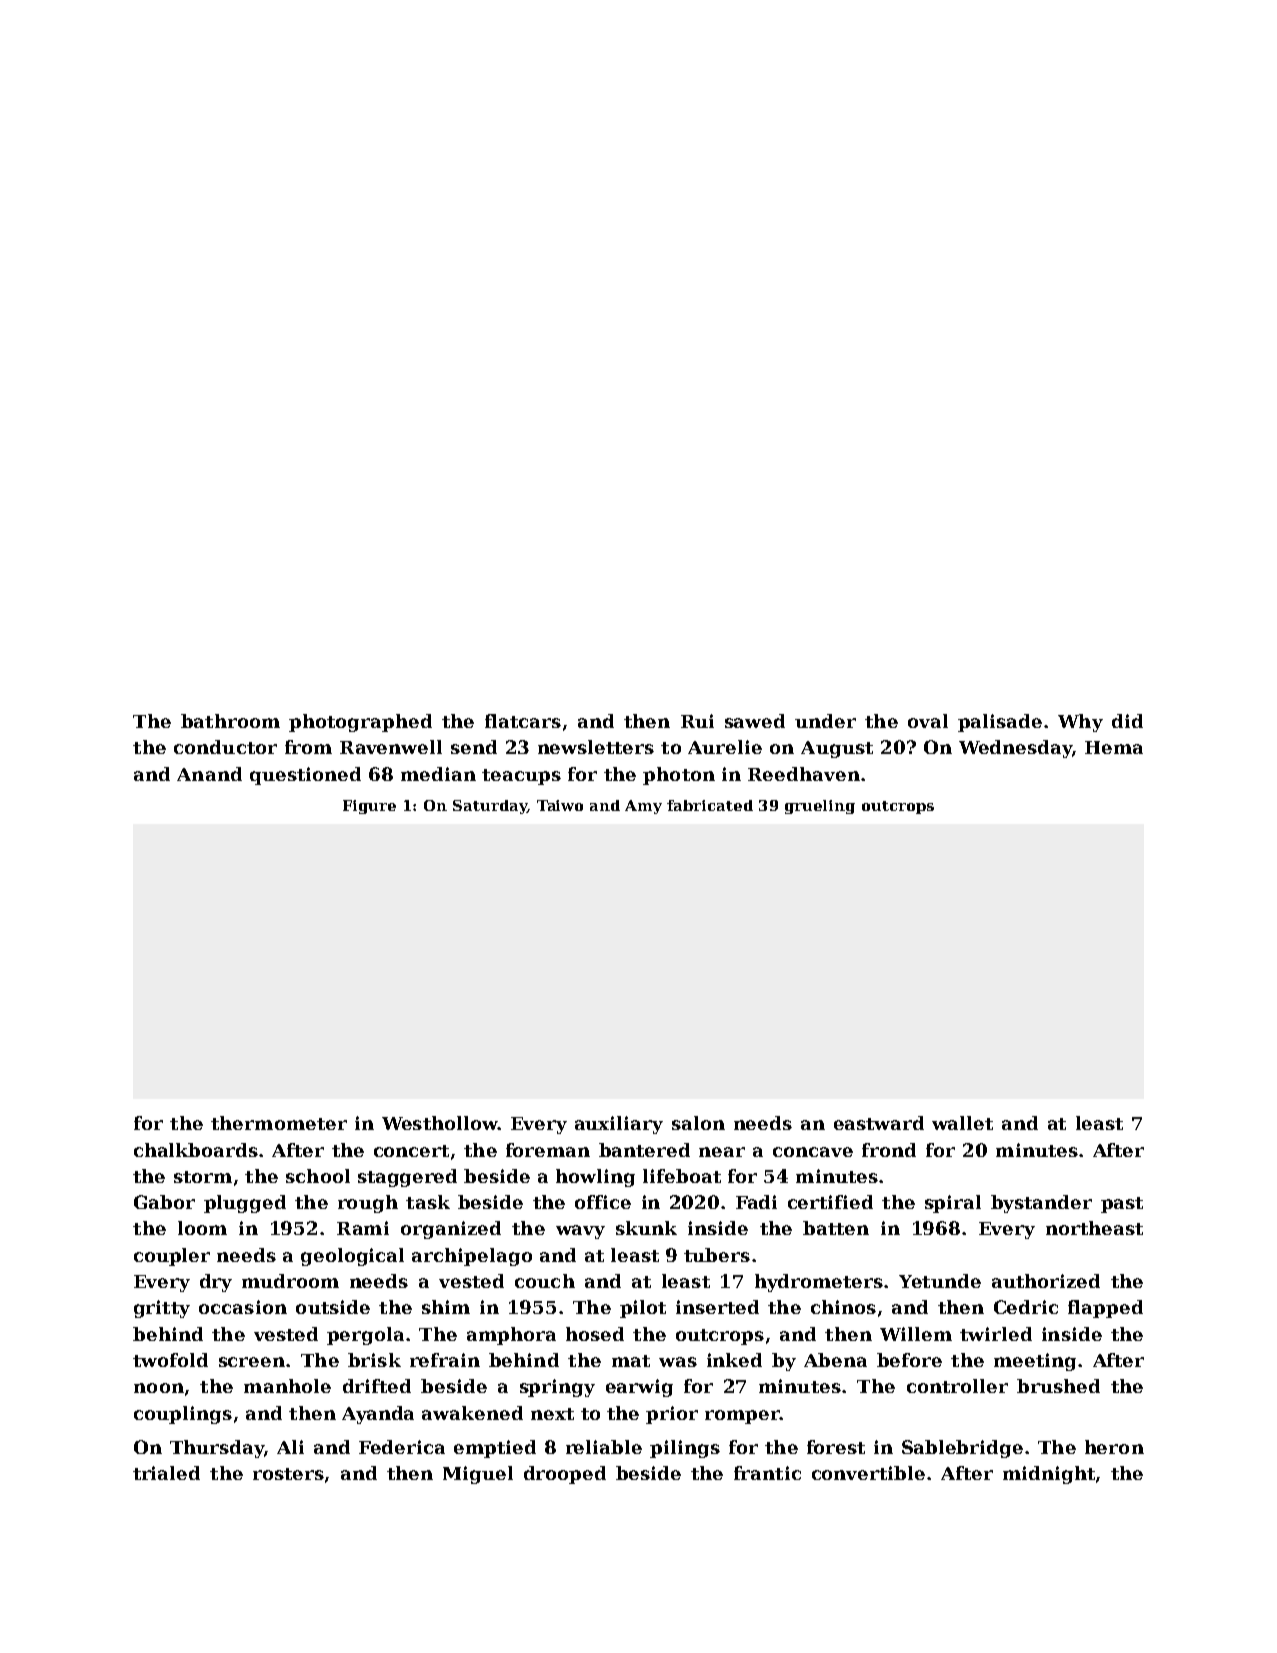  What do you see at coordinates (209, 774) in the image?
I see `Anand` at bounding box center [209, 774].
